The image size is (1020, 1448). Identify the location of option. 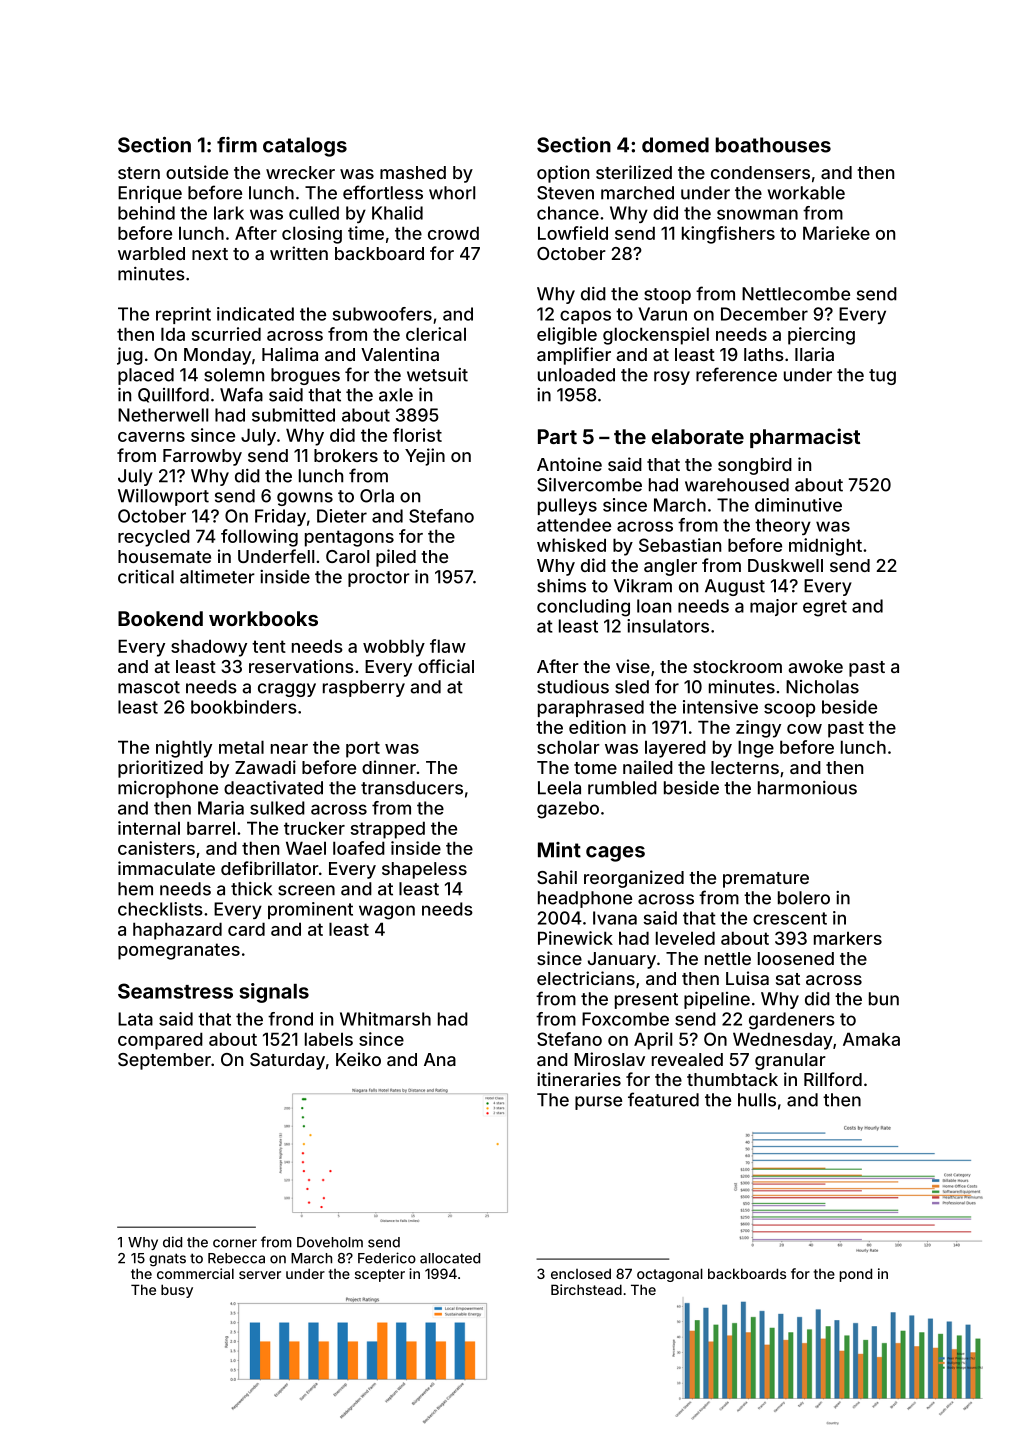
(563, 174).
